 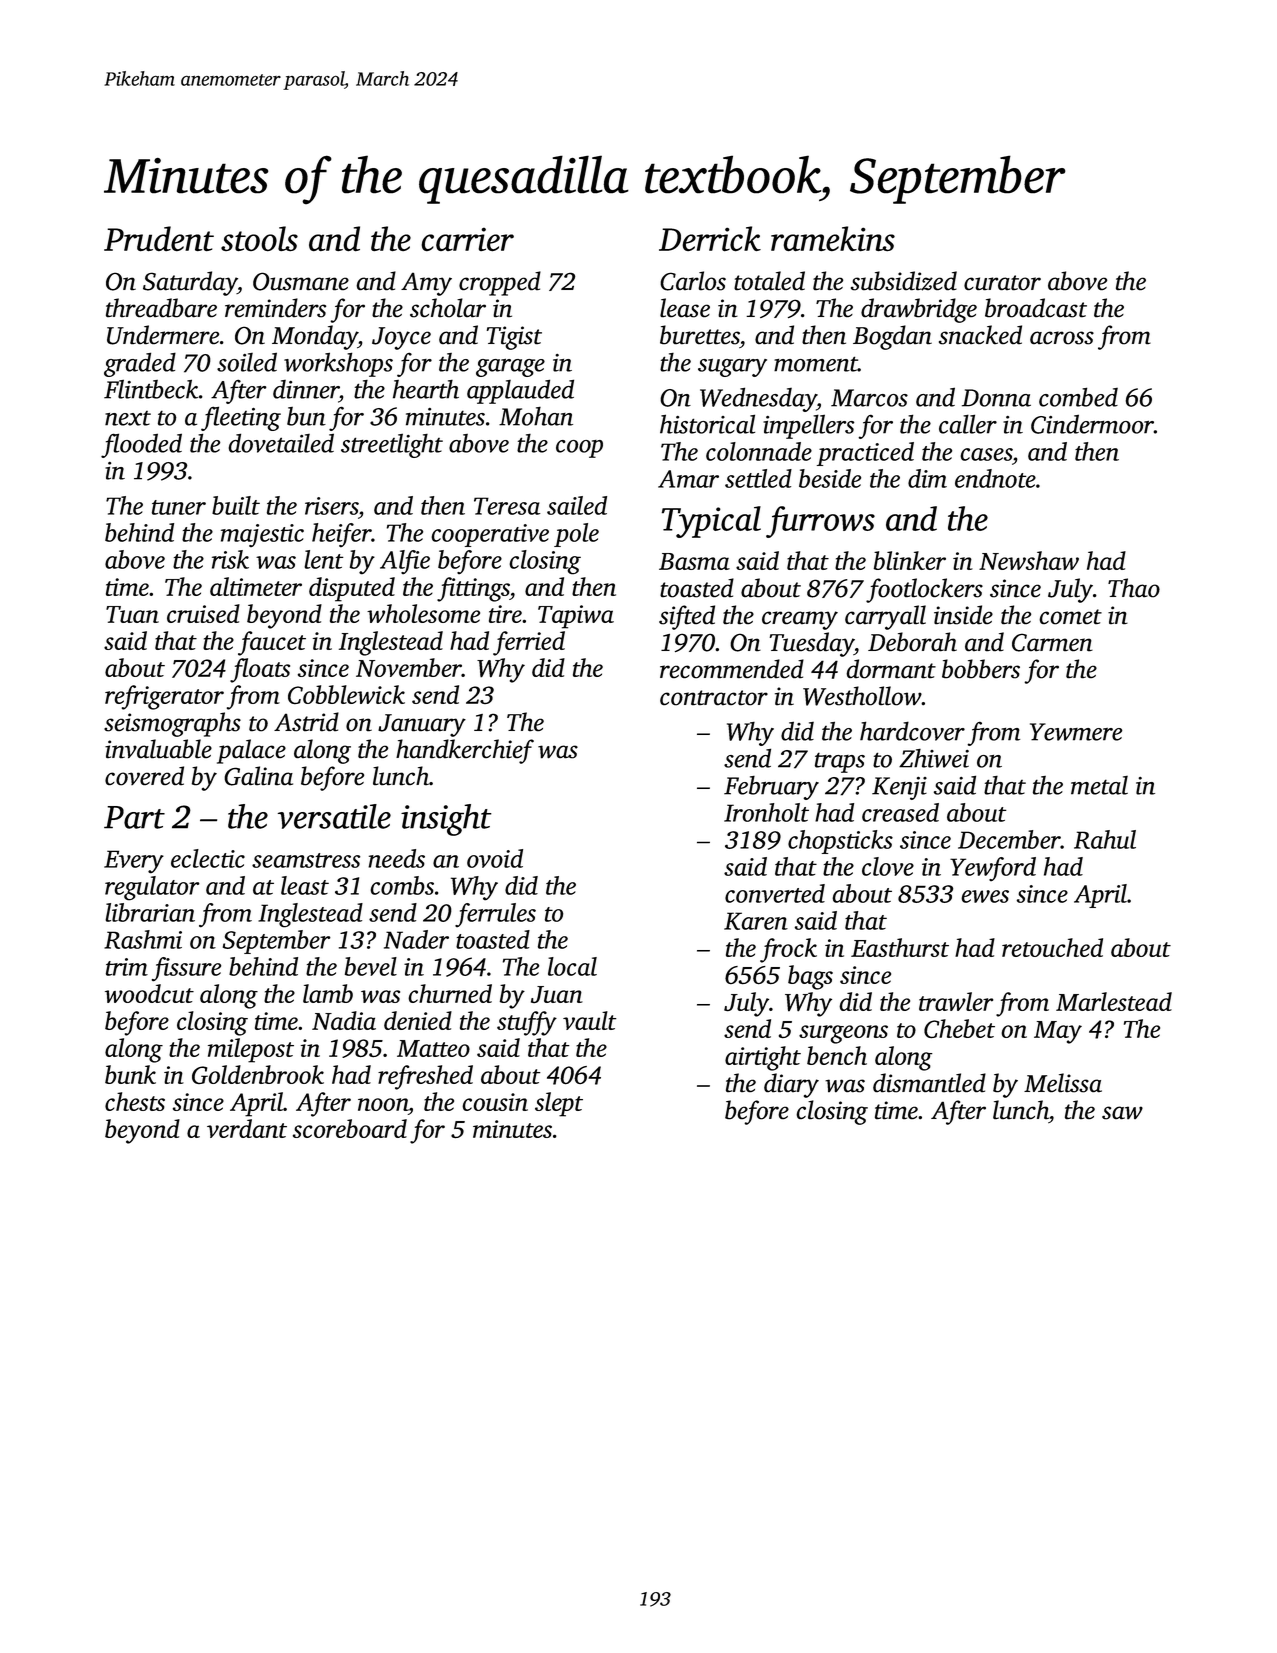 I want to click on Carmen, so click(x=1052, y=642).
